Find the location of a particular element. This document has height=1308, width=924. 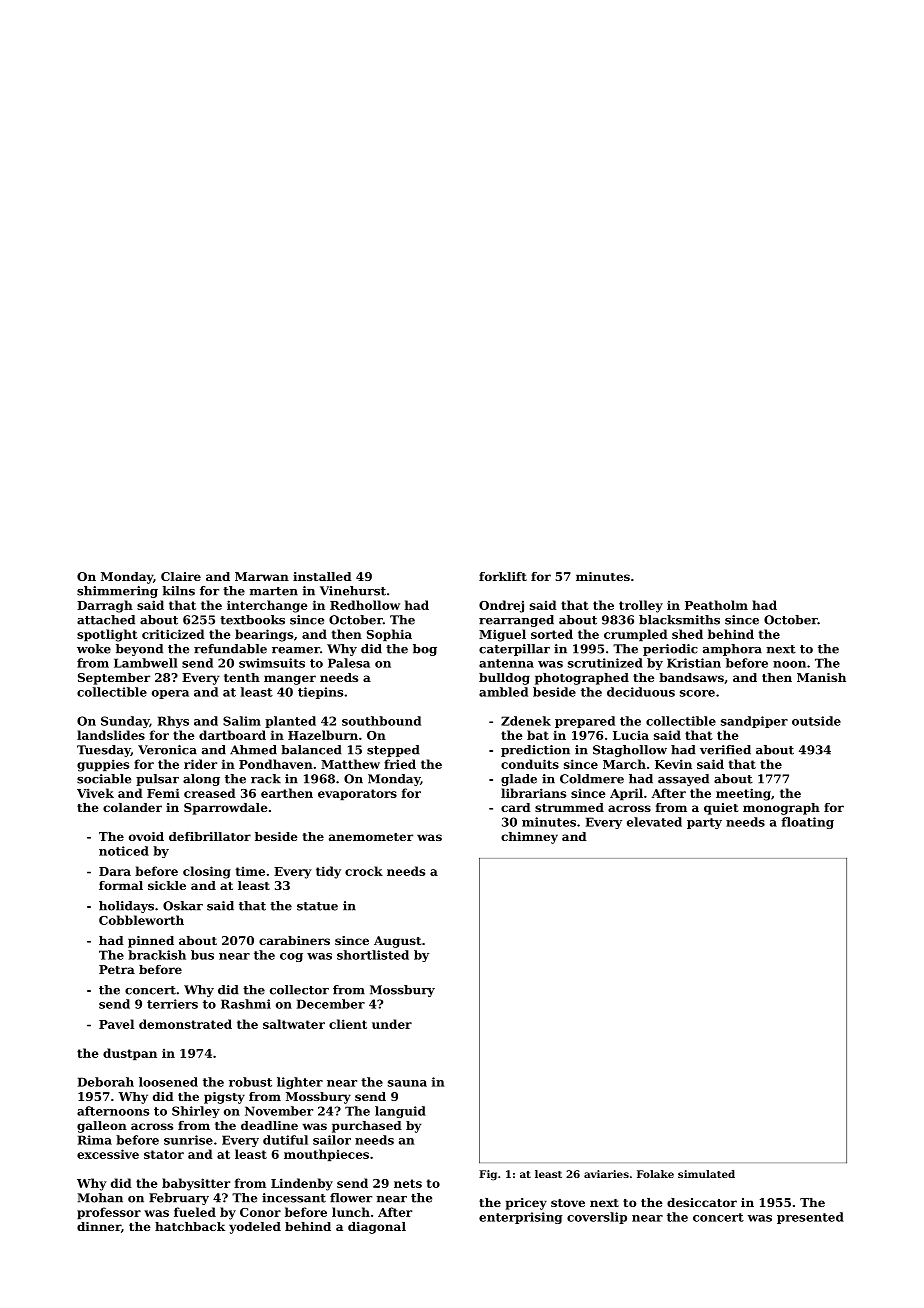

hatchback is located at coordinates (190, 1226).
